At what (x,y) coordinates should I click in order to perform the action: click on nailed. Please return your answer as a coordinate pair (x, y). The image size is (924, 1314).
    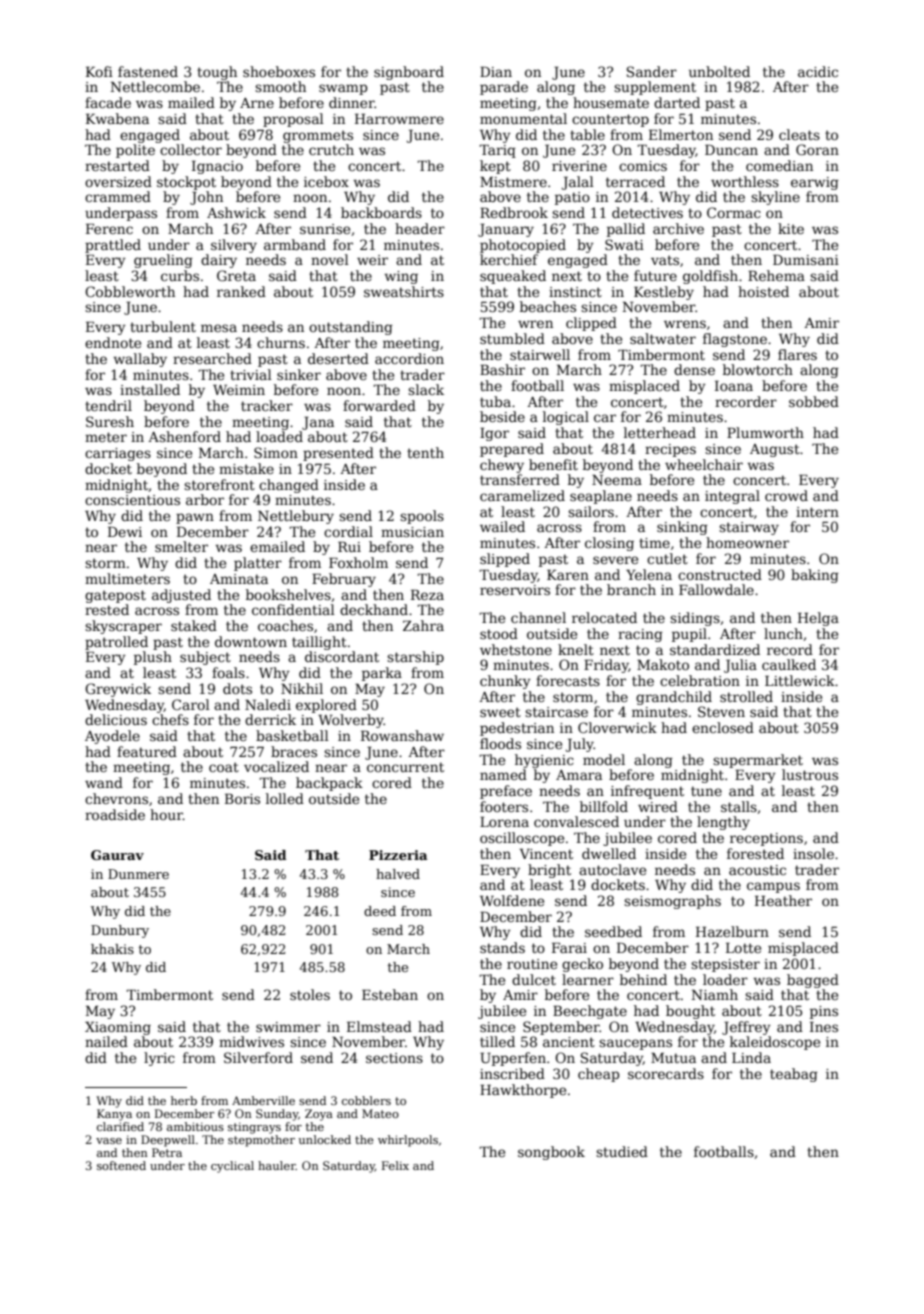
    Looking at the image, I should click on (106, 1041).
